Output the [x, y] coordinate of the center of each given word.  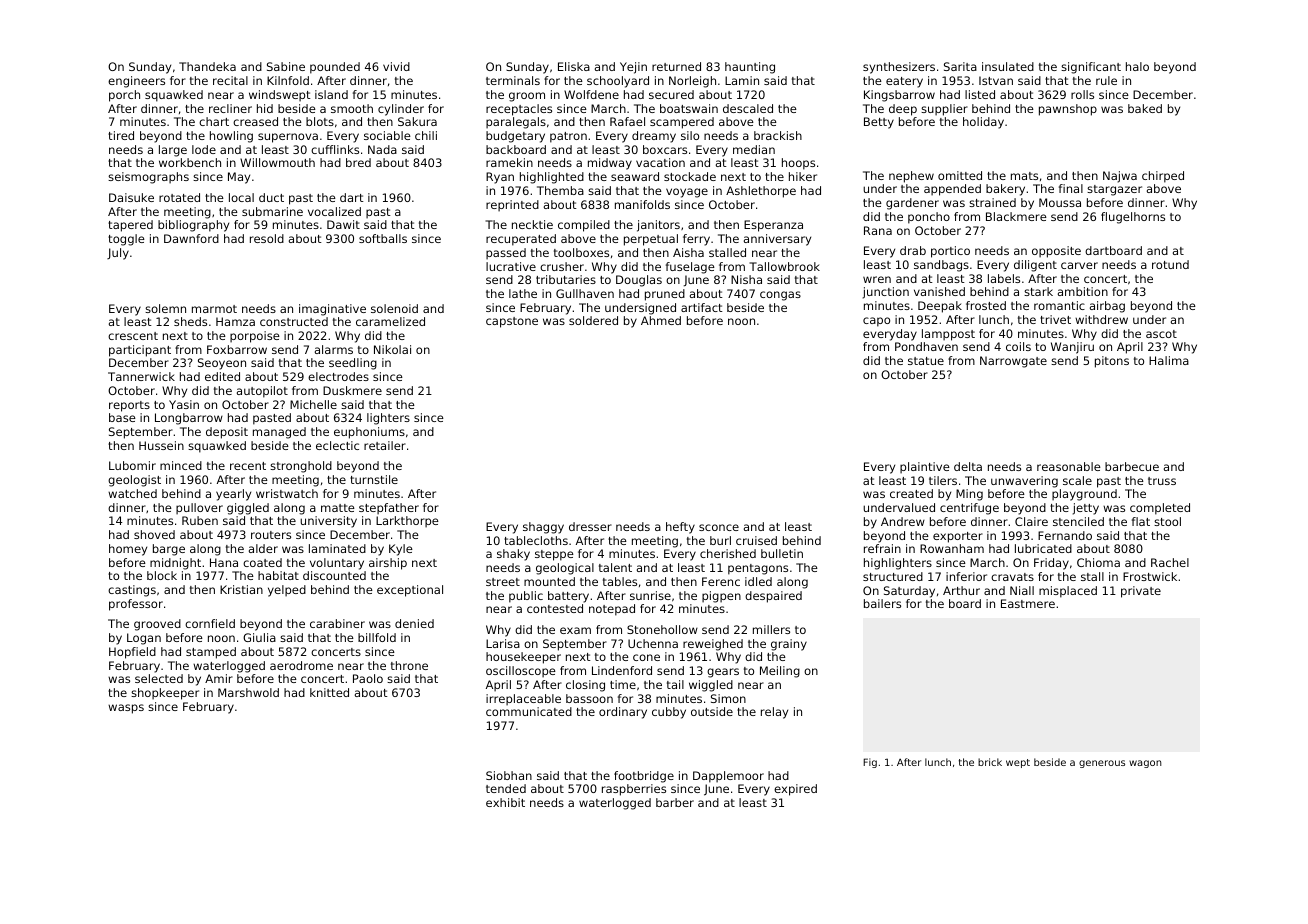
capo [876, 322]
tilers [943, 480]
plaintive [925, 468]
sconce [719, 527]
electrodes [338, 376]
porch [124, 96]
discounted [334, 575]
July [118, 254]
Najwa [1120, 177]
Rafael [627, 121]
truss [1162, 481]
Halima [1169, 360]
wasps [126, 709]
